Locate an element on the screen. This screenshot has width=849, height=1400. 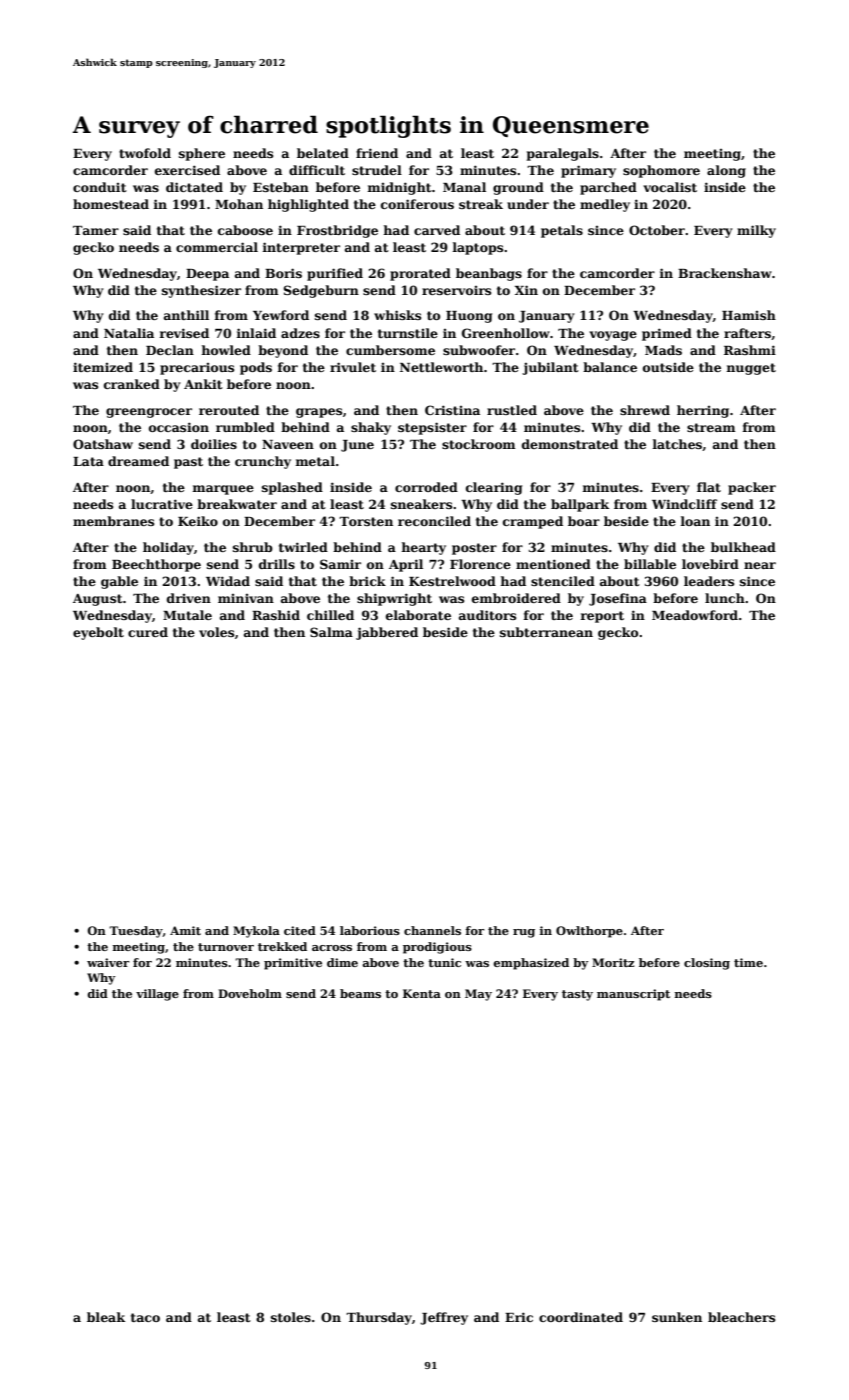
Mohan is located at coordinates (239, 204).
